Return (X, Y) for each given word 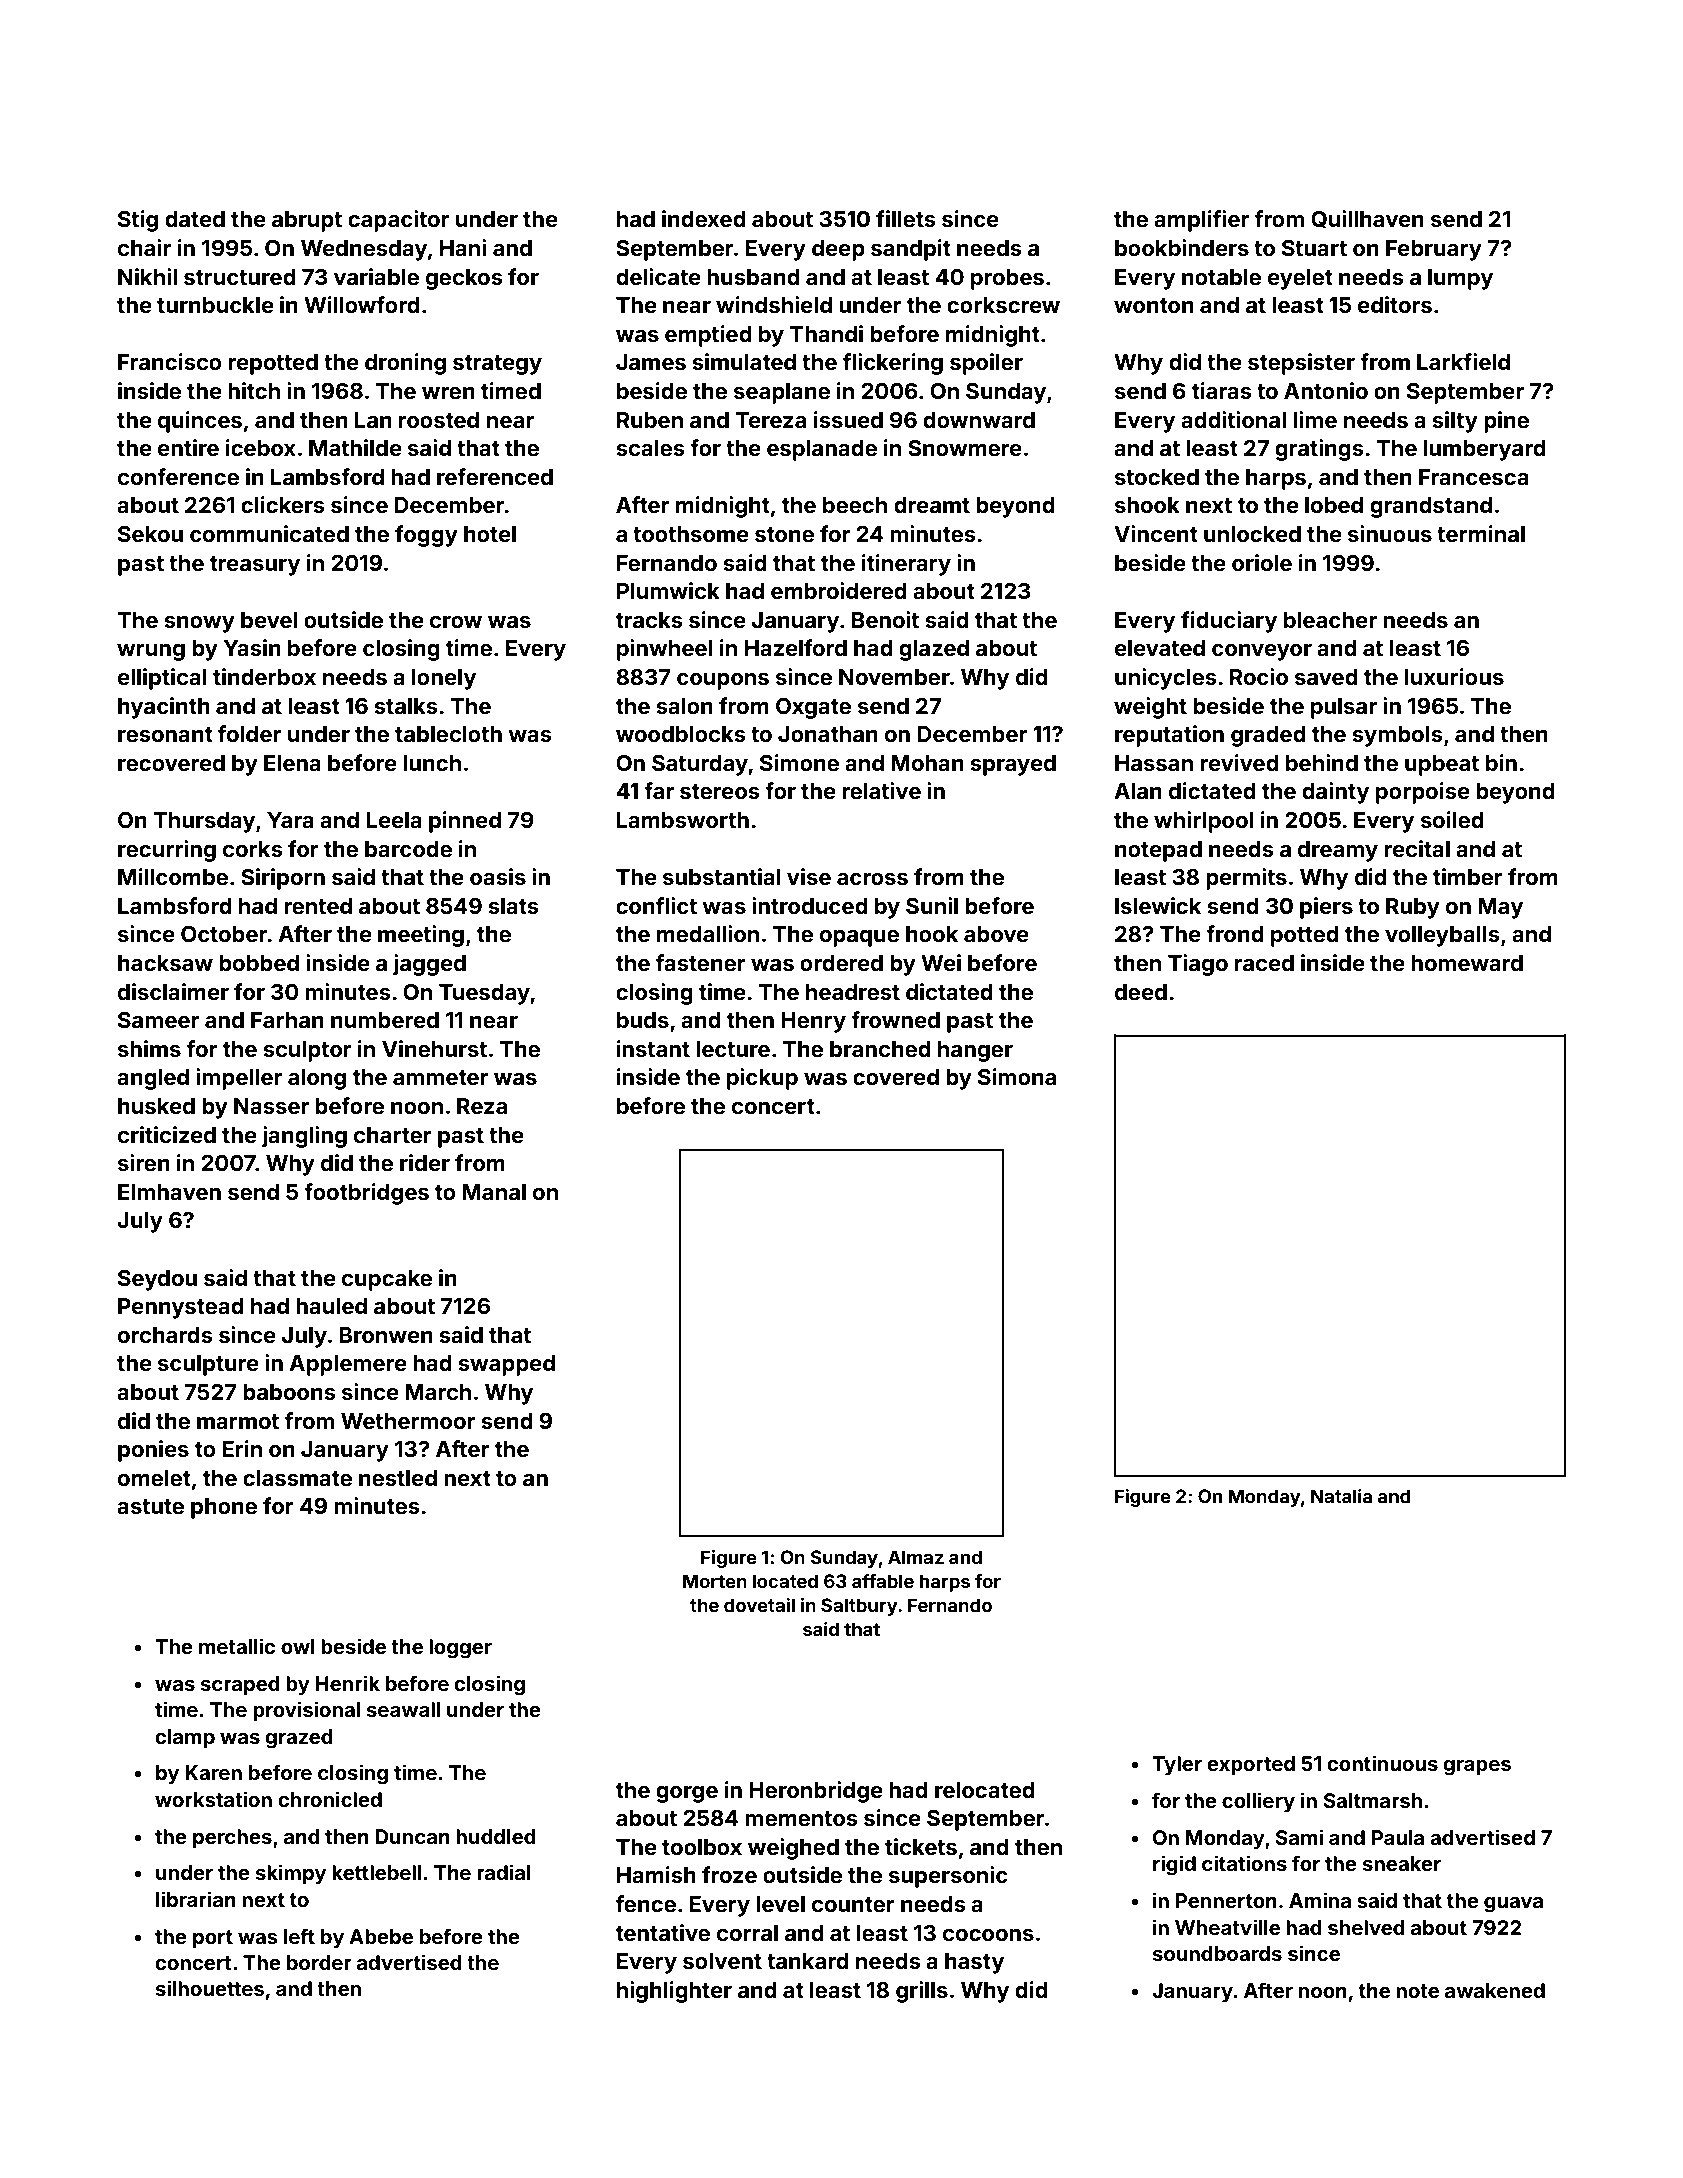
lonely (444, 679)
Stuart (1314, 248)
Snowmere (965, 448)
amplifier (1202, 221)
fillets (906, 218)
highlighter (674, 1992)
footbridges (366, 1194)
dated (195, 219)
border (319, 1962)
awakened (1495, 1990)
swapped (506, 1365)
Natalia (1341, 1496)
